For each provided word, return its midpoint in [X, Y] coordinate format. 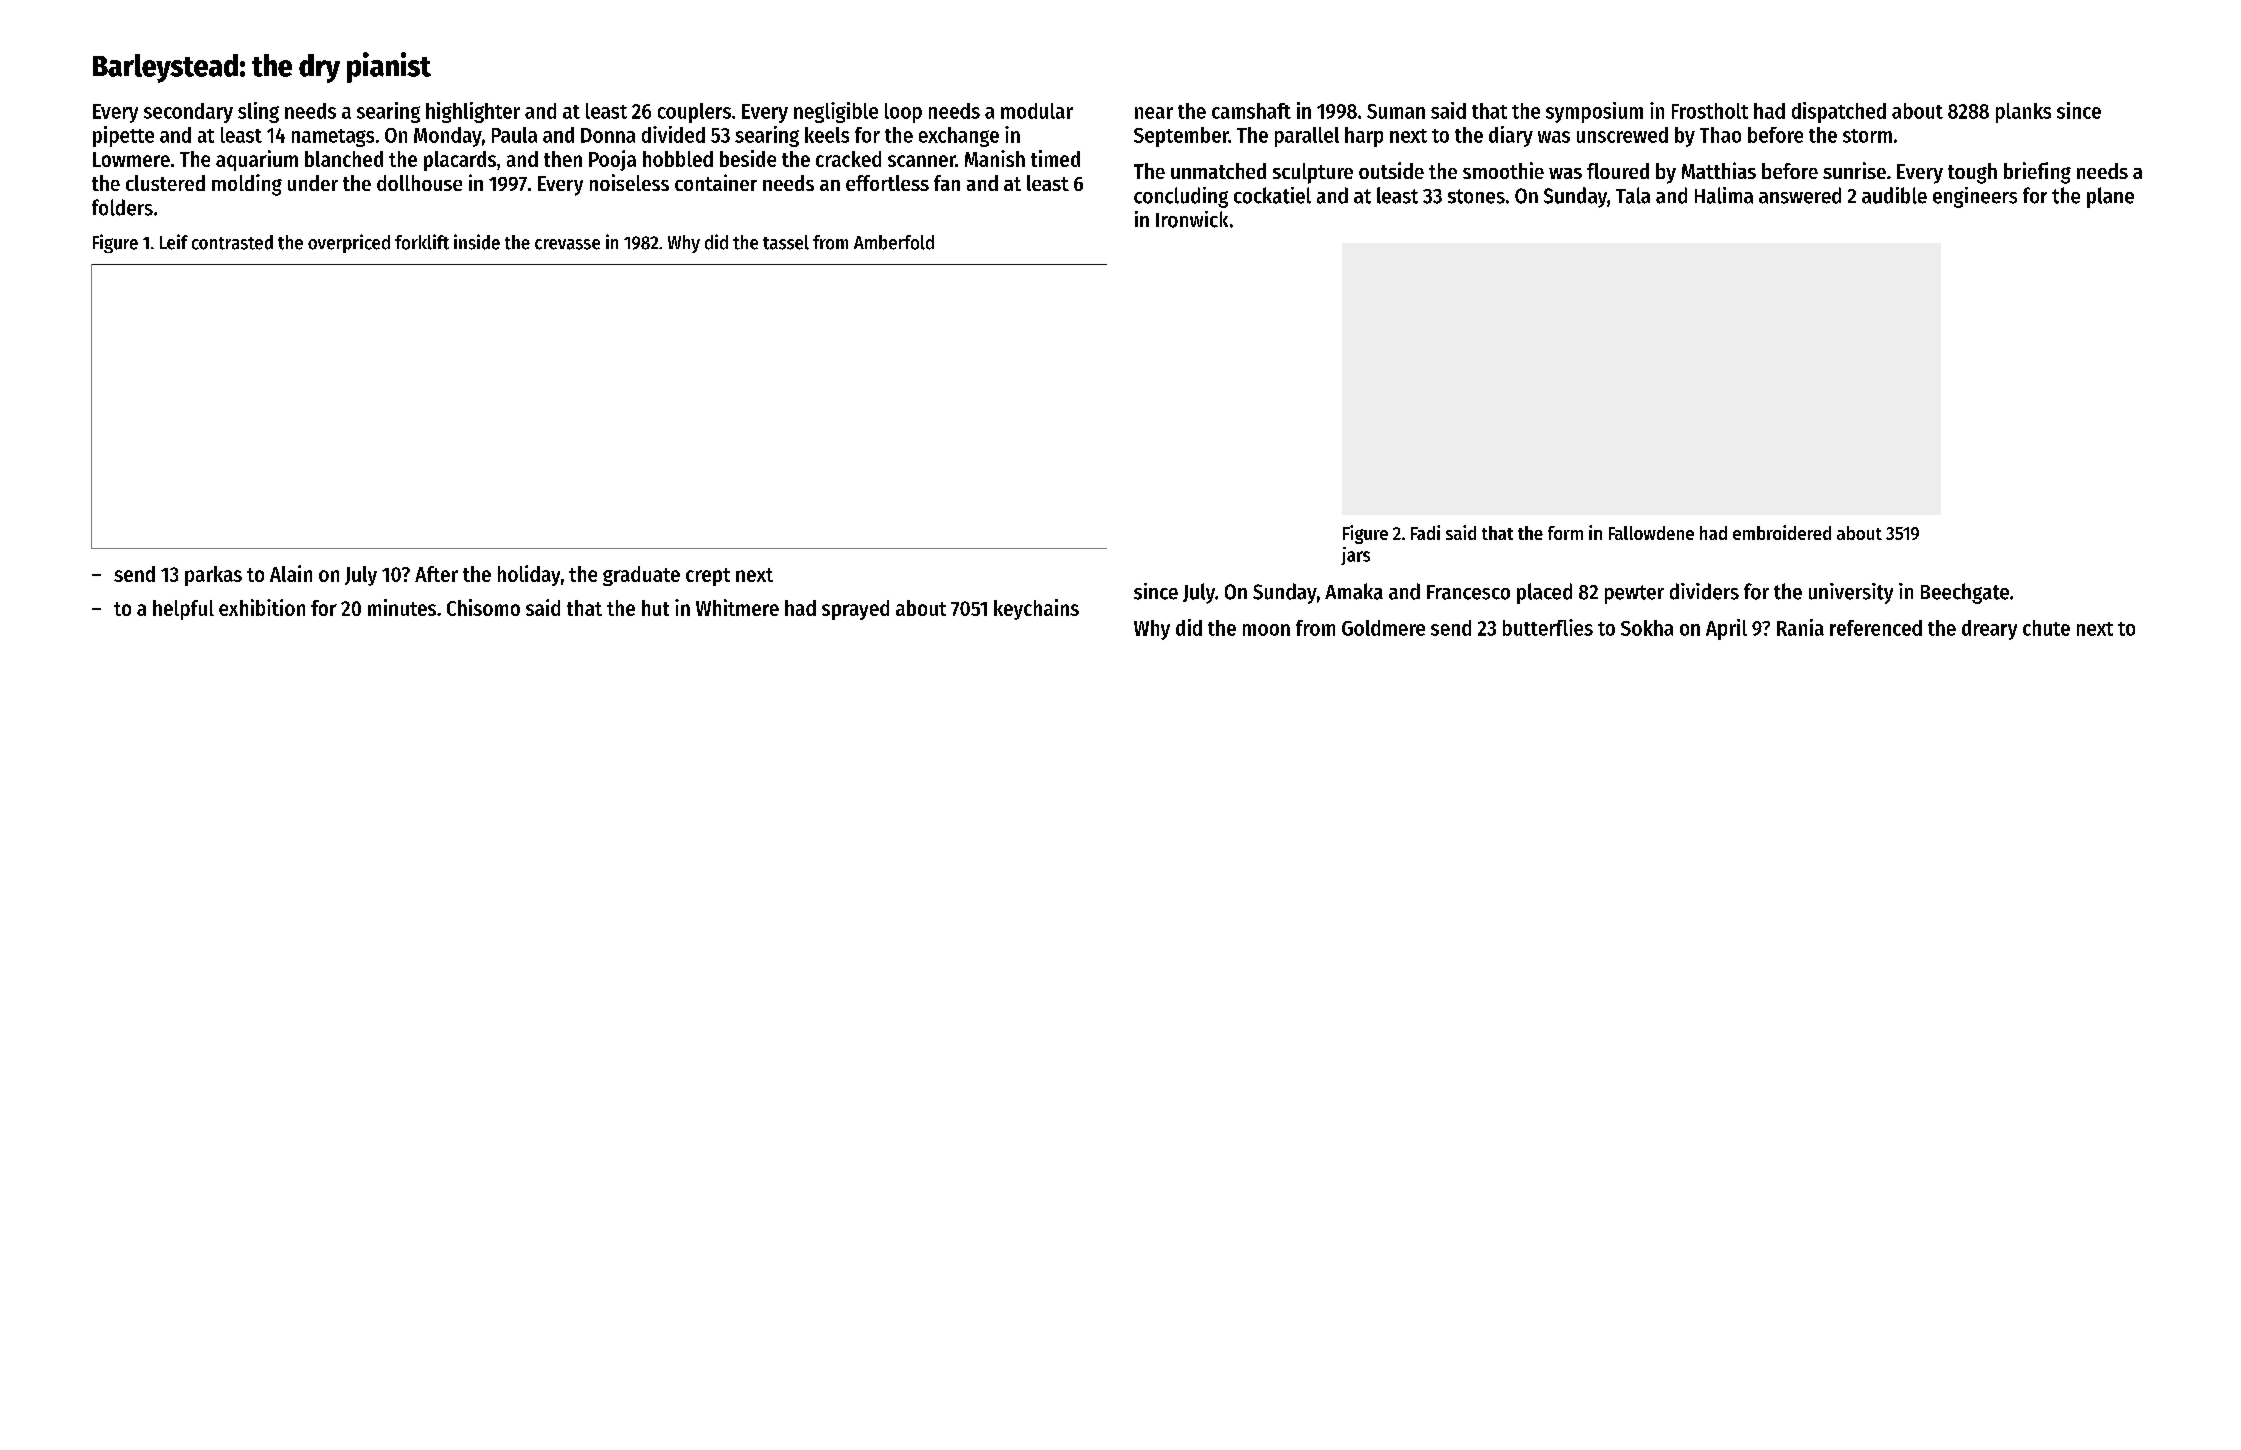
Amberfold [894, 242]
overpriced [349, 243]
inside [477, 242]
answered [1800, 195]
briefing [2037, 173]
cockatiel [1272, 195]
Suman [1396, 111]
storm [1867, 136]
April [1726, 629]
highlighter [473, 112]
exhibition [262, 607]
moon [1266, 630]
